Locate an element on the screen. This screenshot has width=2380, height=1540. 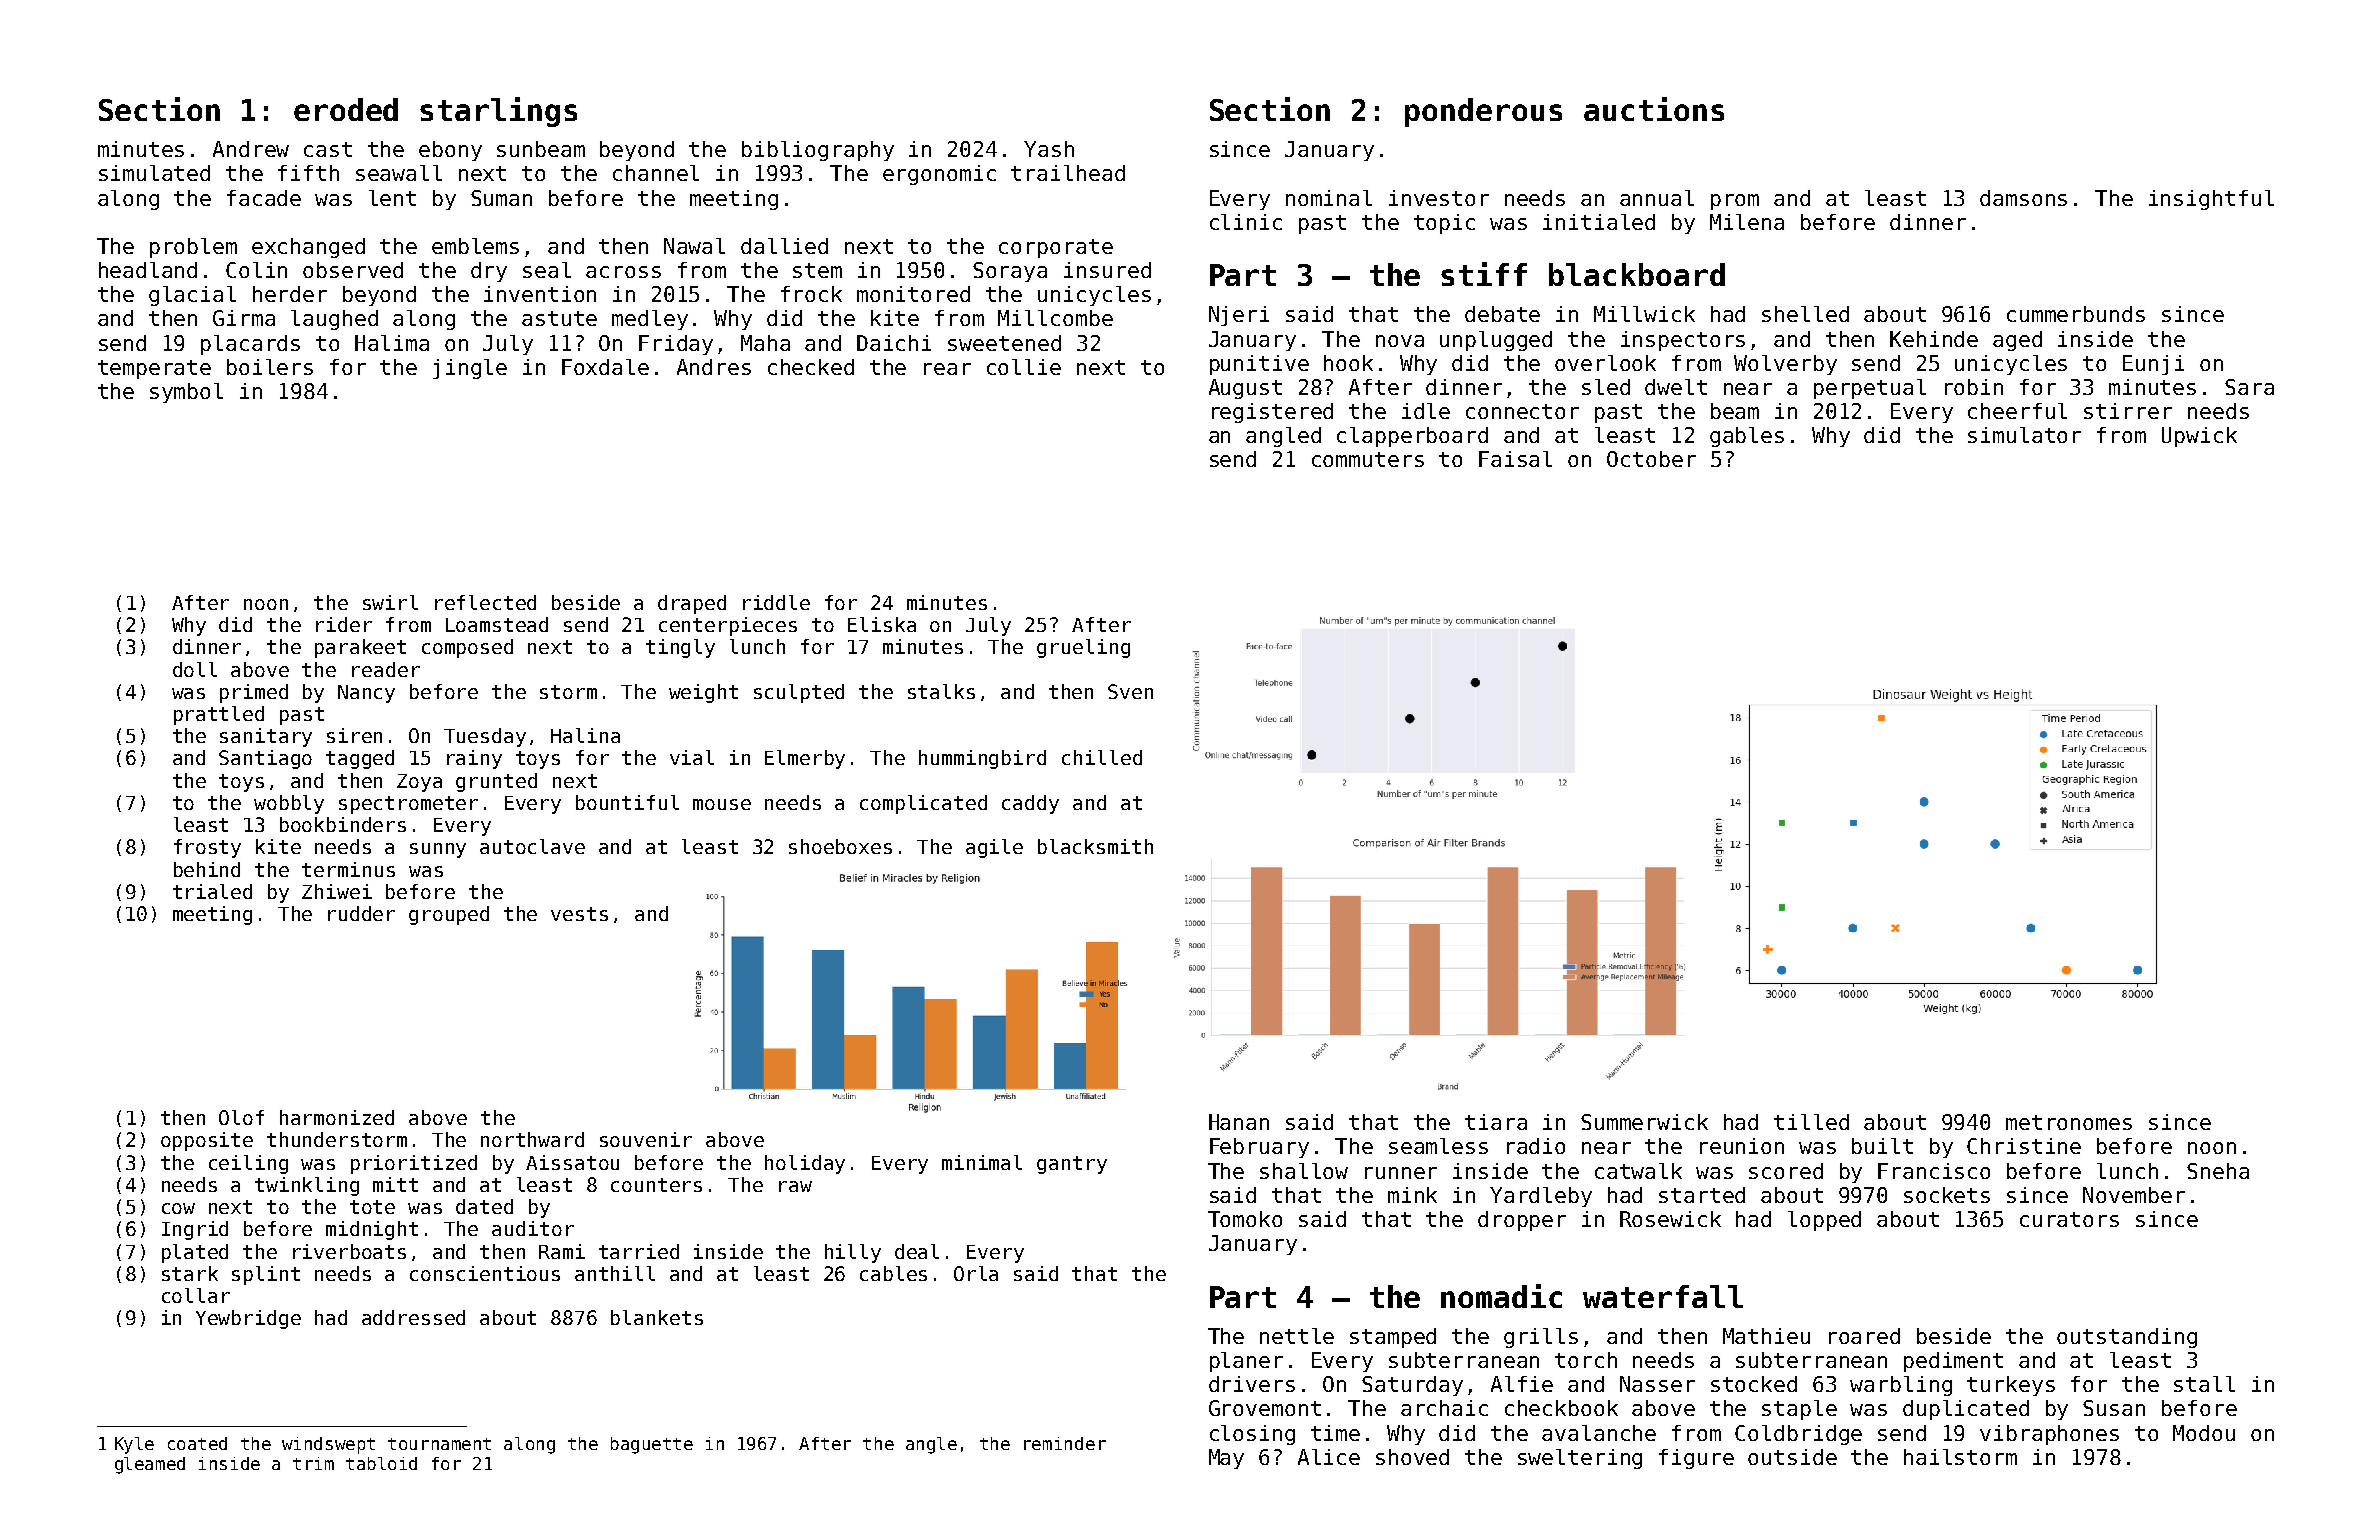
ponderous is located at coordinates (1483, 112).
